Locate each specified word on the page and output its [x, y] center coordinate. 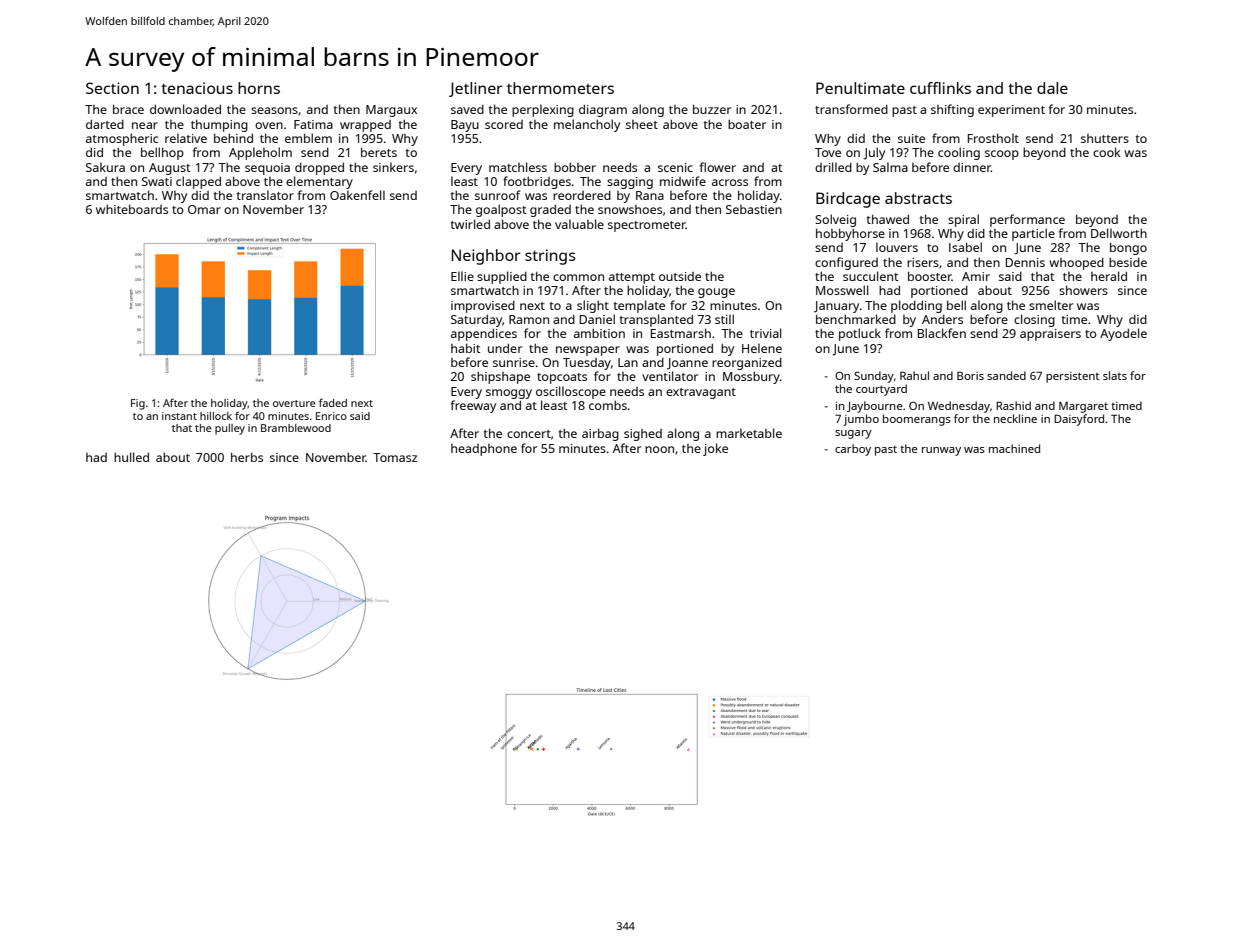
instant [179, 416]
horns [259, 88]
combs [608, 405]
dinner [972, 167]
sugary [853, 434]
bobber [575, 167]
